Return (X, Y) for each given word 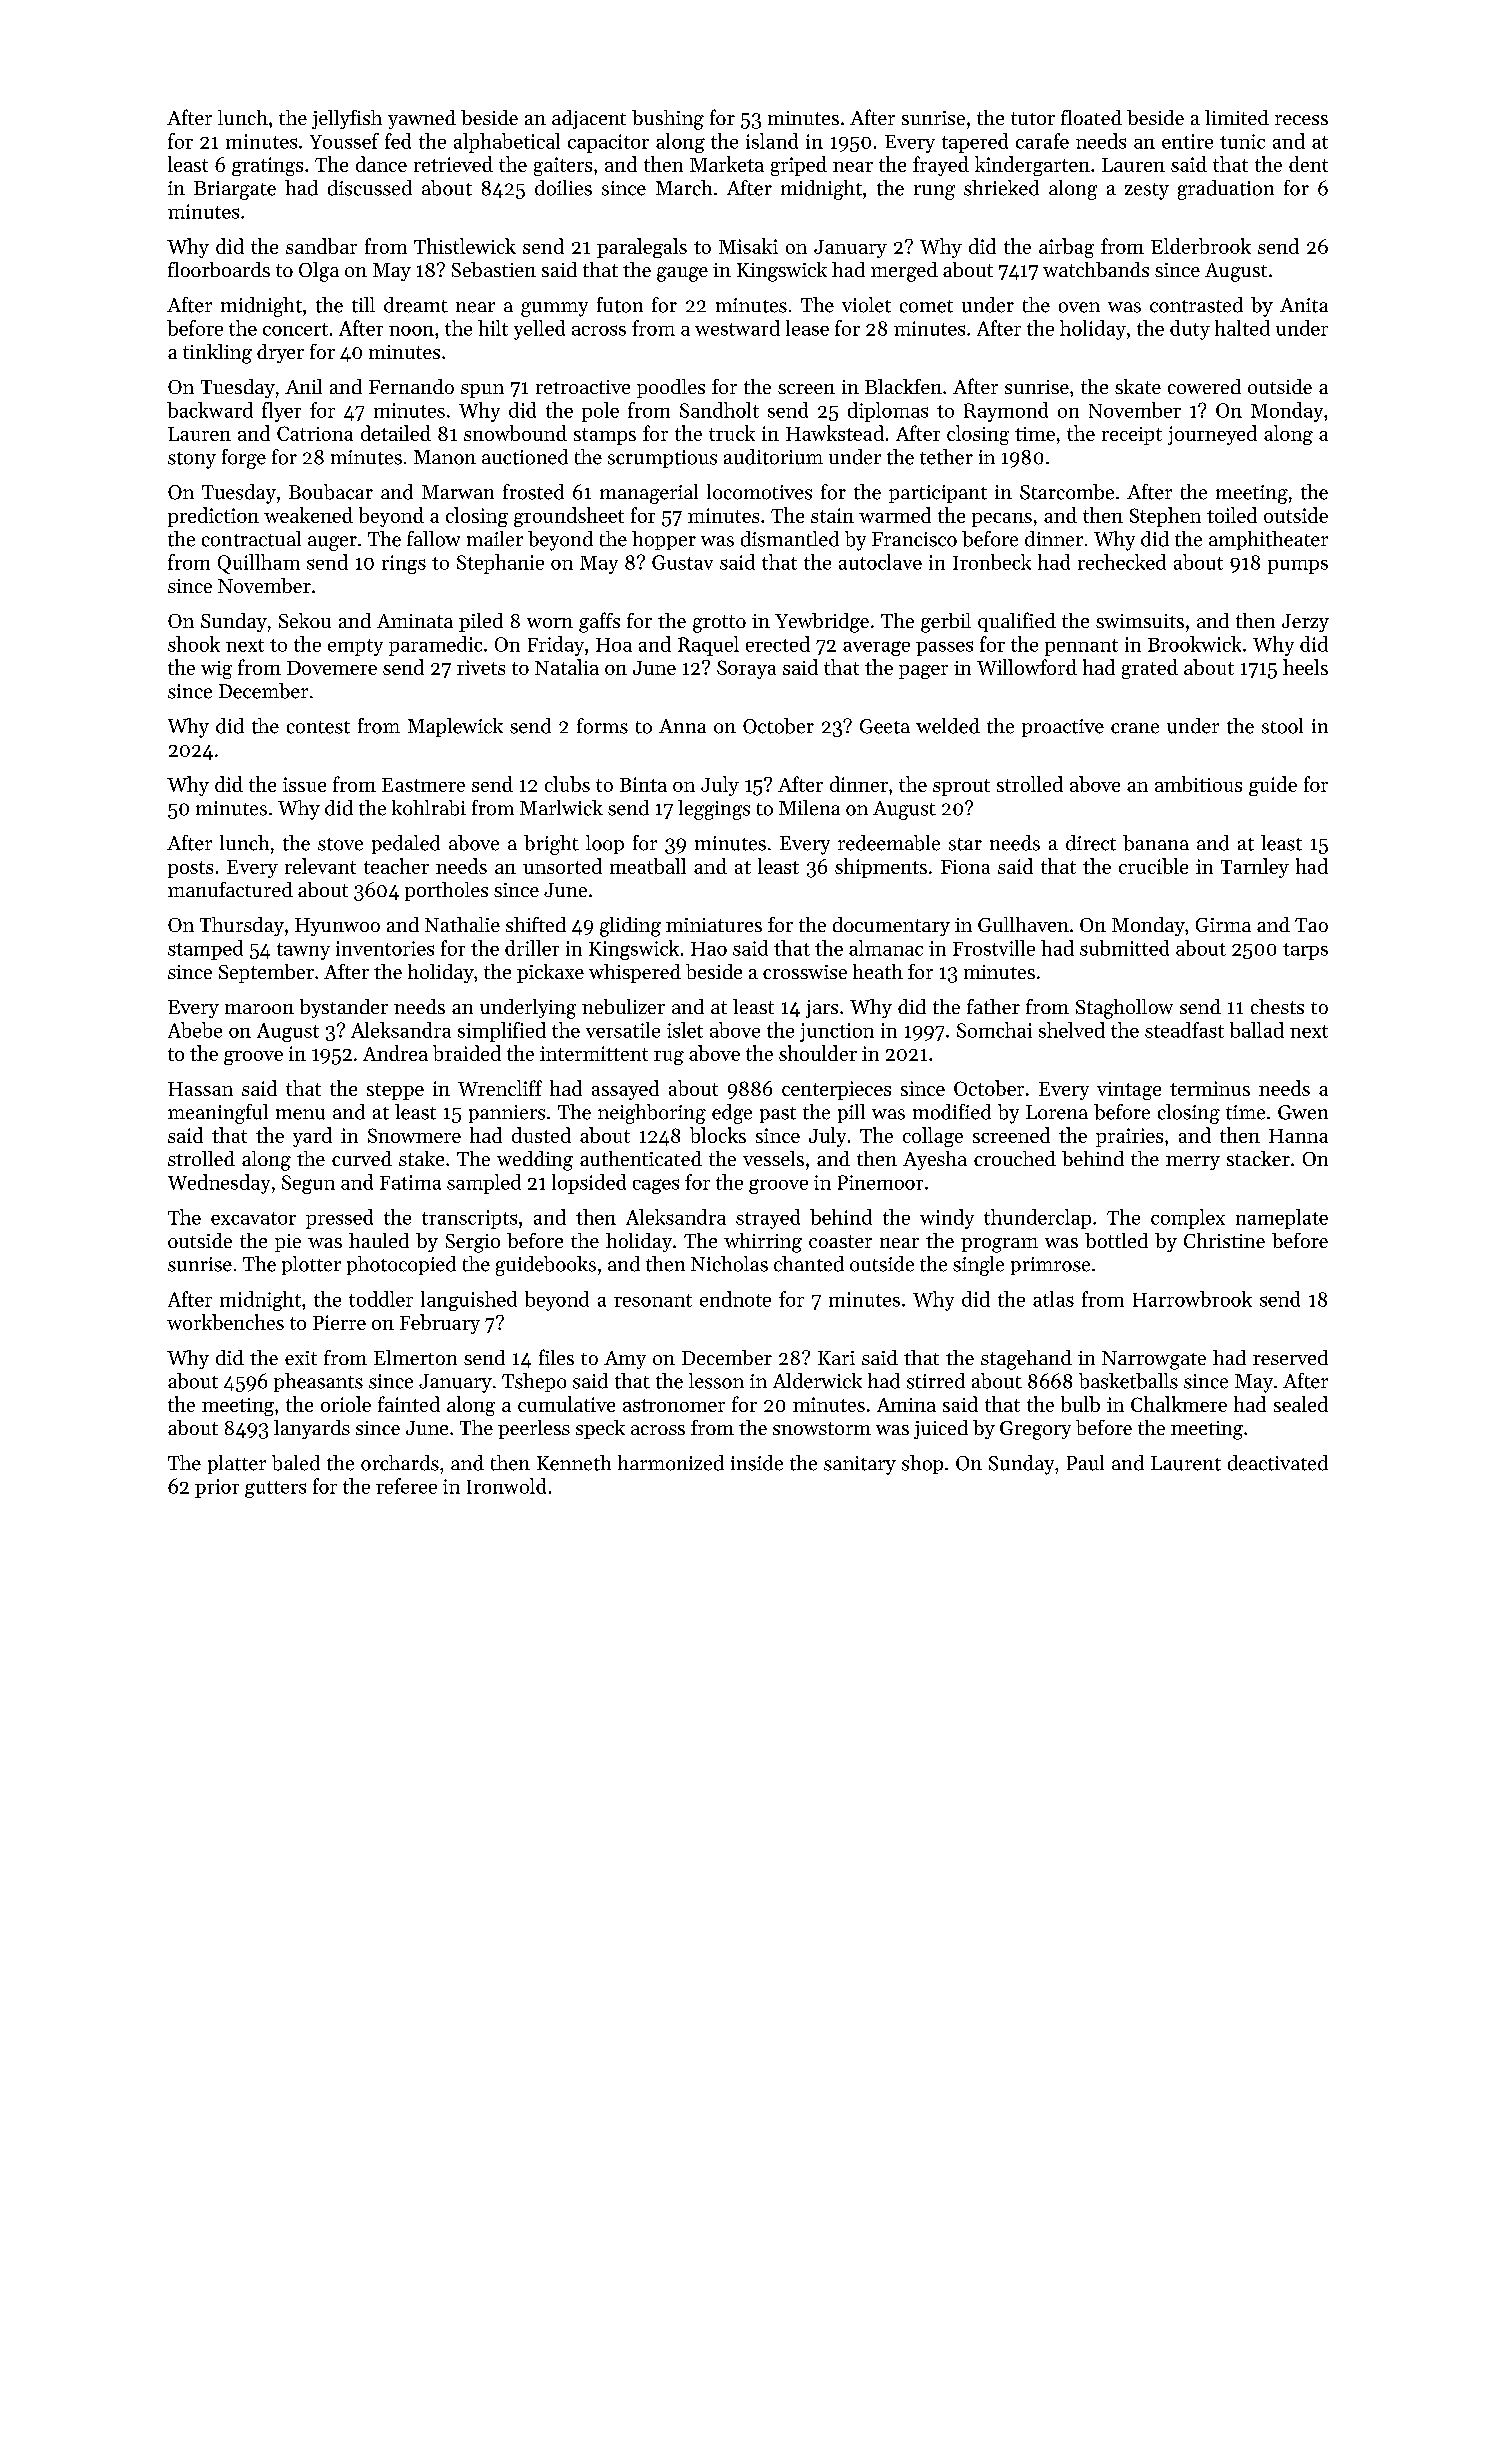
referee (406, 1486)
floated (1091, 117)
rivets (481, 667)
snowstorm (822, 1428)
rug (669, 1058)
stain (832, 515)
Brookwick (1194, 644)
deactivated (1278, 1463)
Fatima (410, 1182)
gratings (267, 166)
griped (799, 166)
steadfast (1184, 1030)
